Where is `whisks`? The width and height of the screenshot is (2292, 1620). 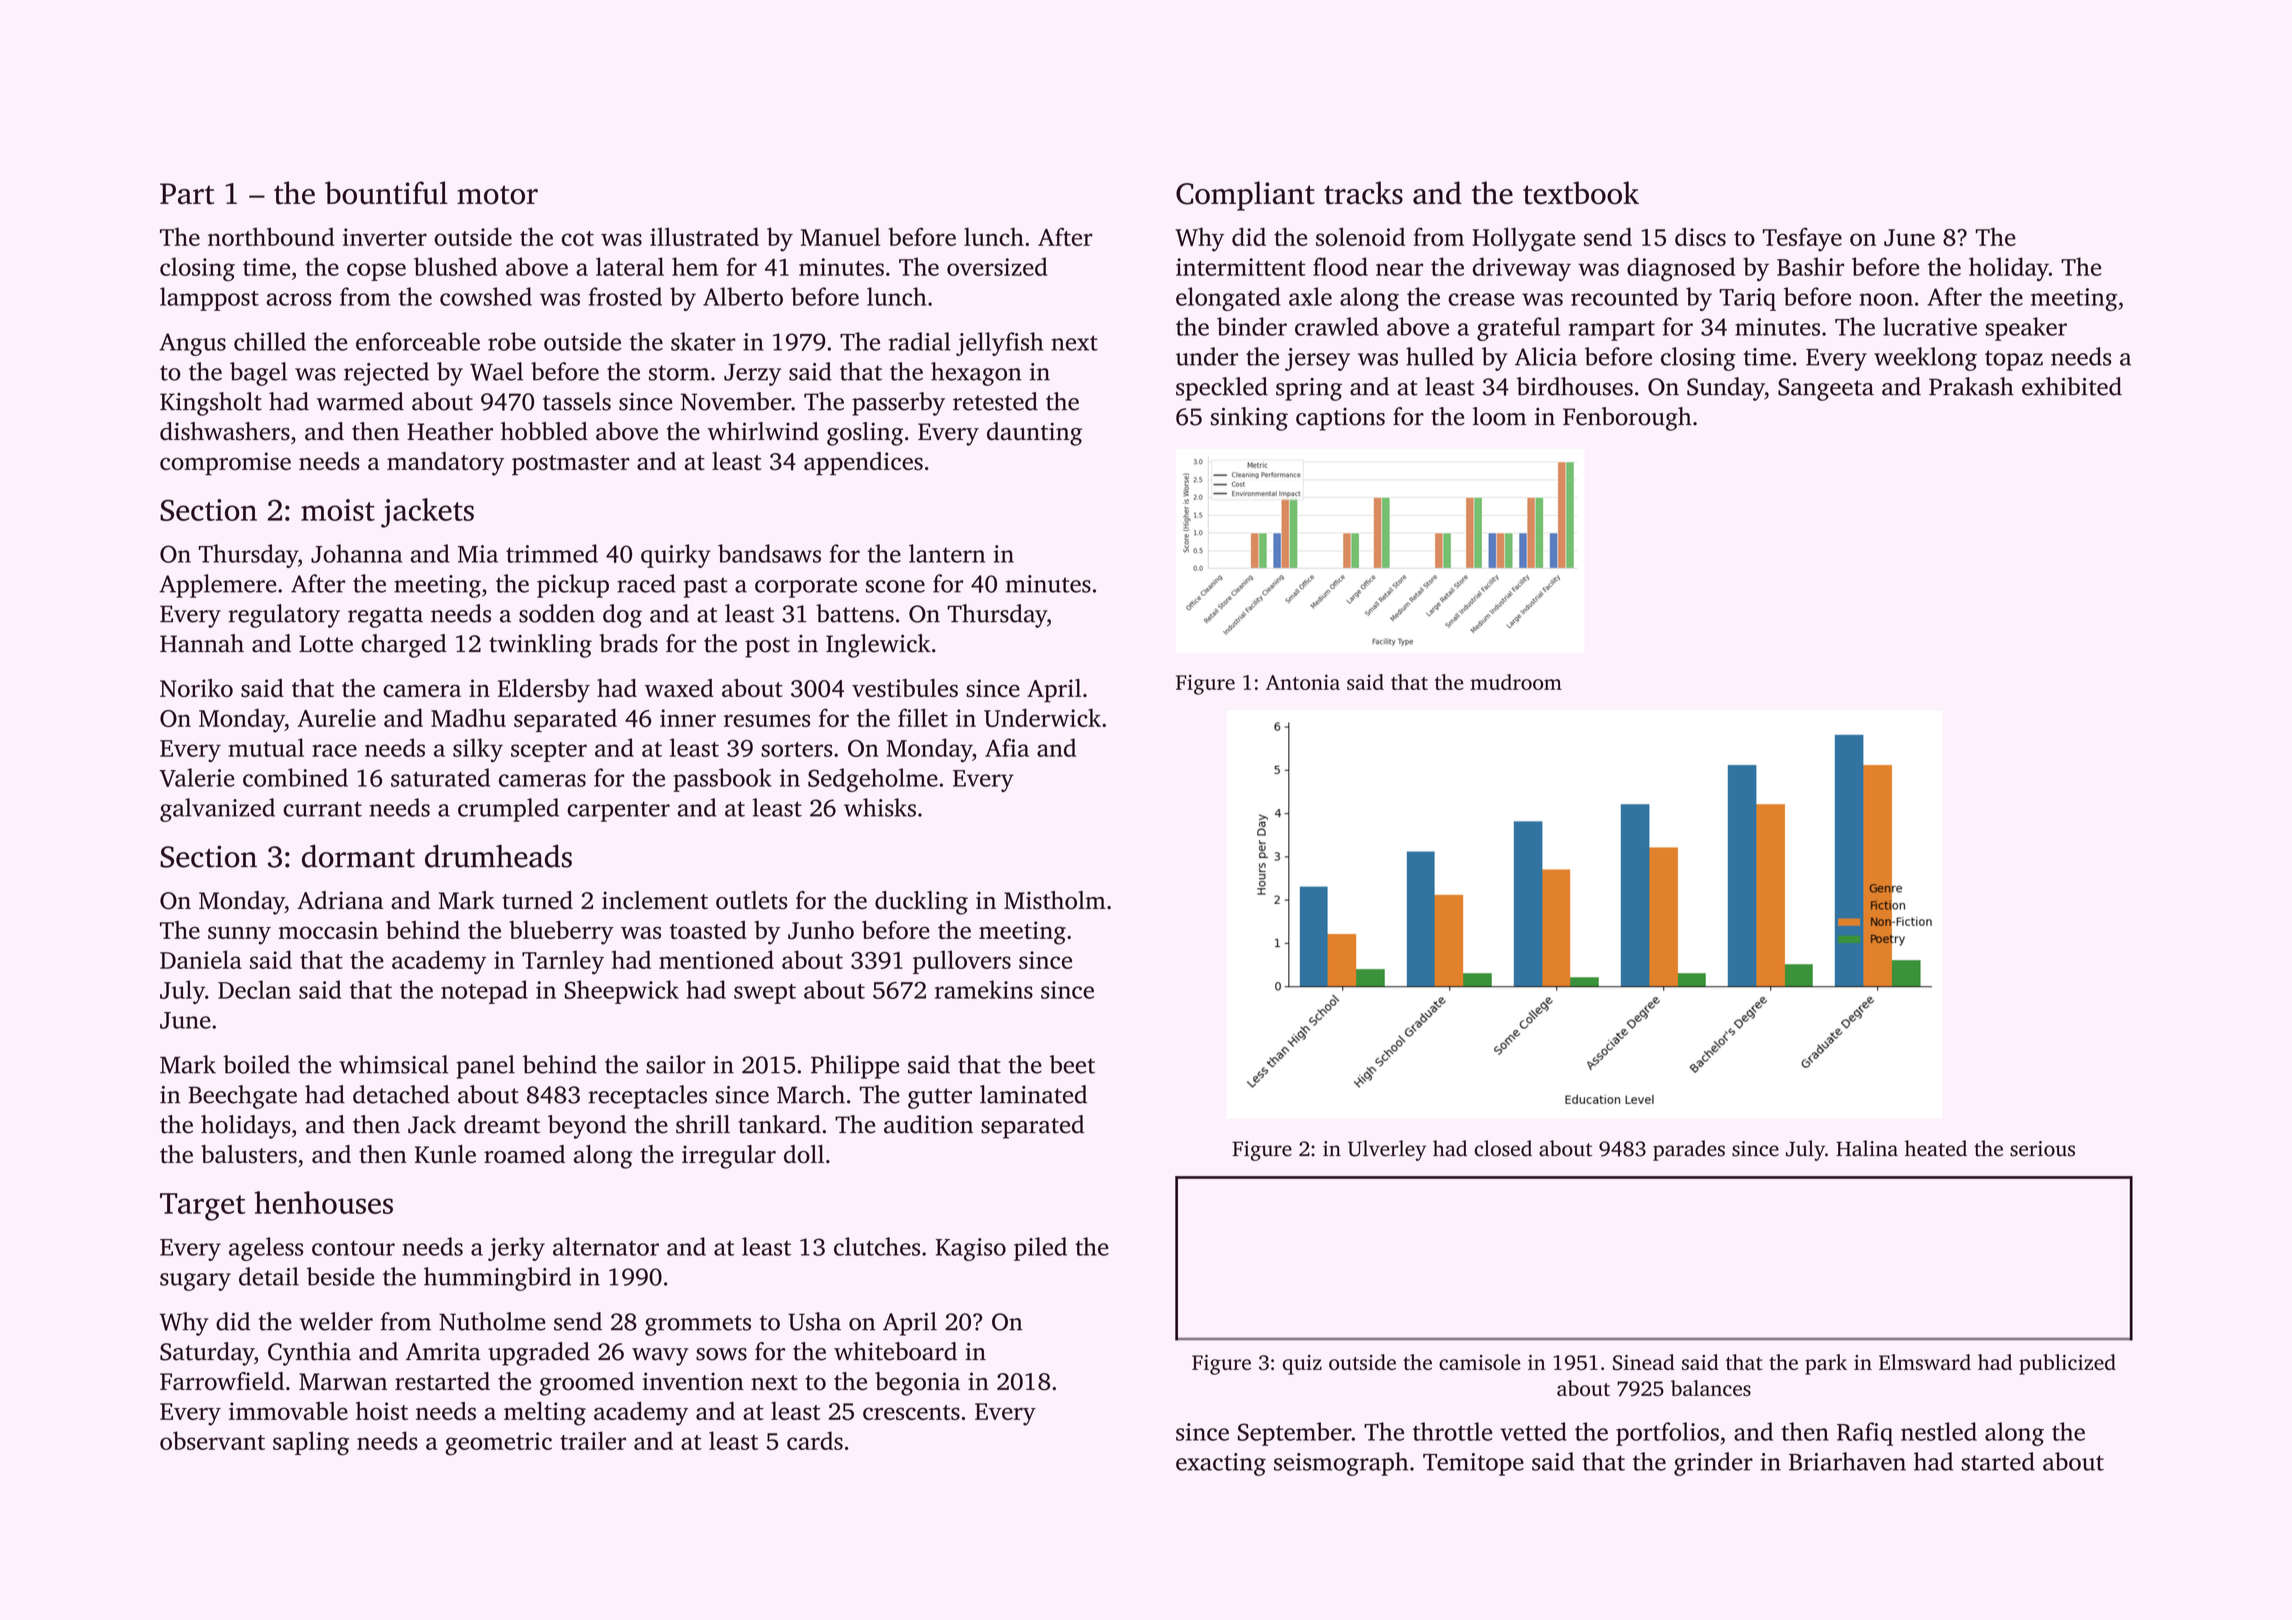 whisks is located at coordinates (880, 807).
